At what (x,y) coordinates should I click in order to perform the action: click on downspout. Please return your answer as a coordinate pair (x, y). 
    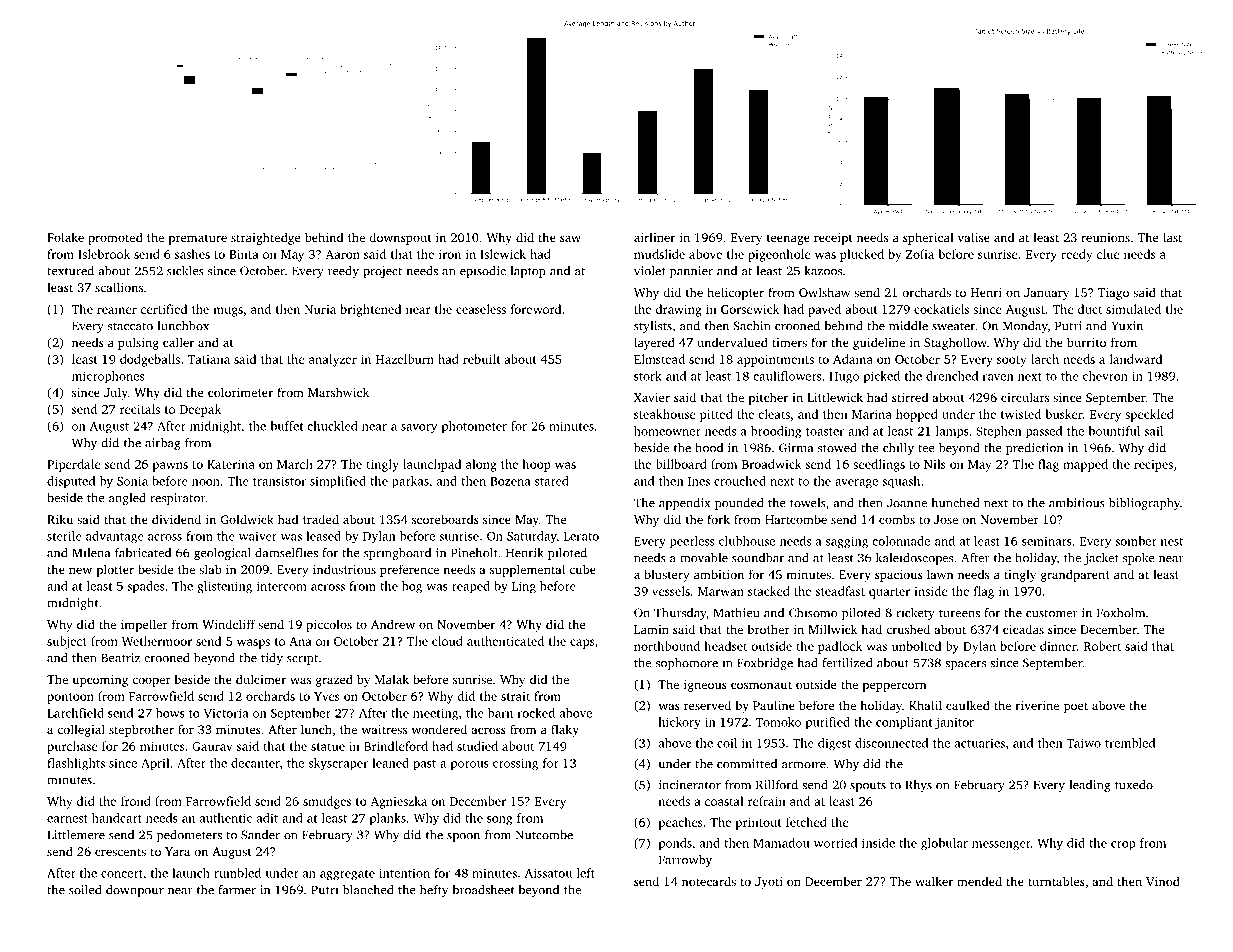
    Looking at the image, I should click on (400, 238).
